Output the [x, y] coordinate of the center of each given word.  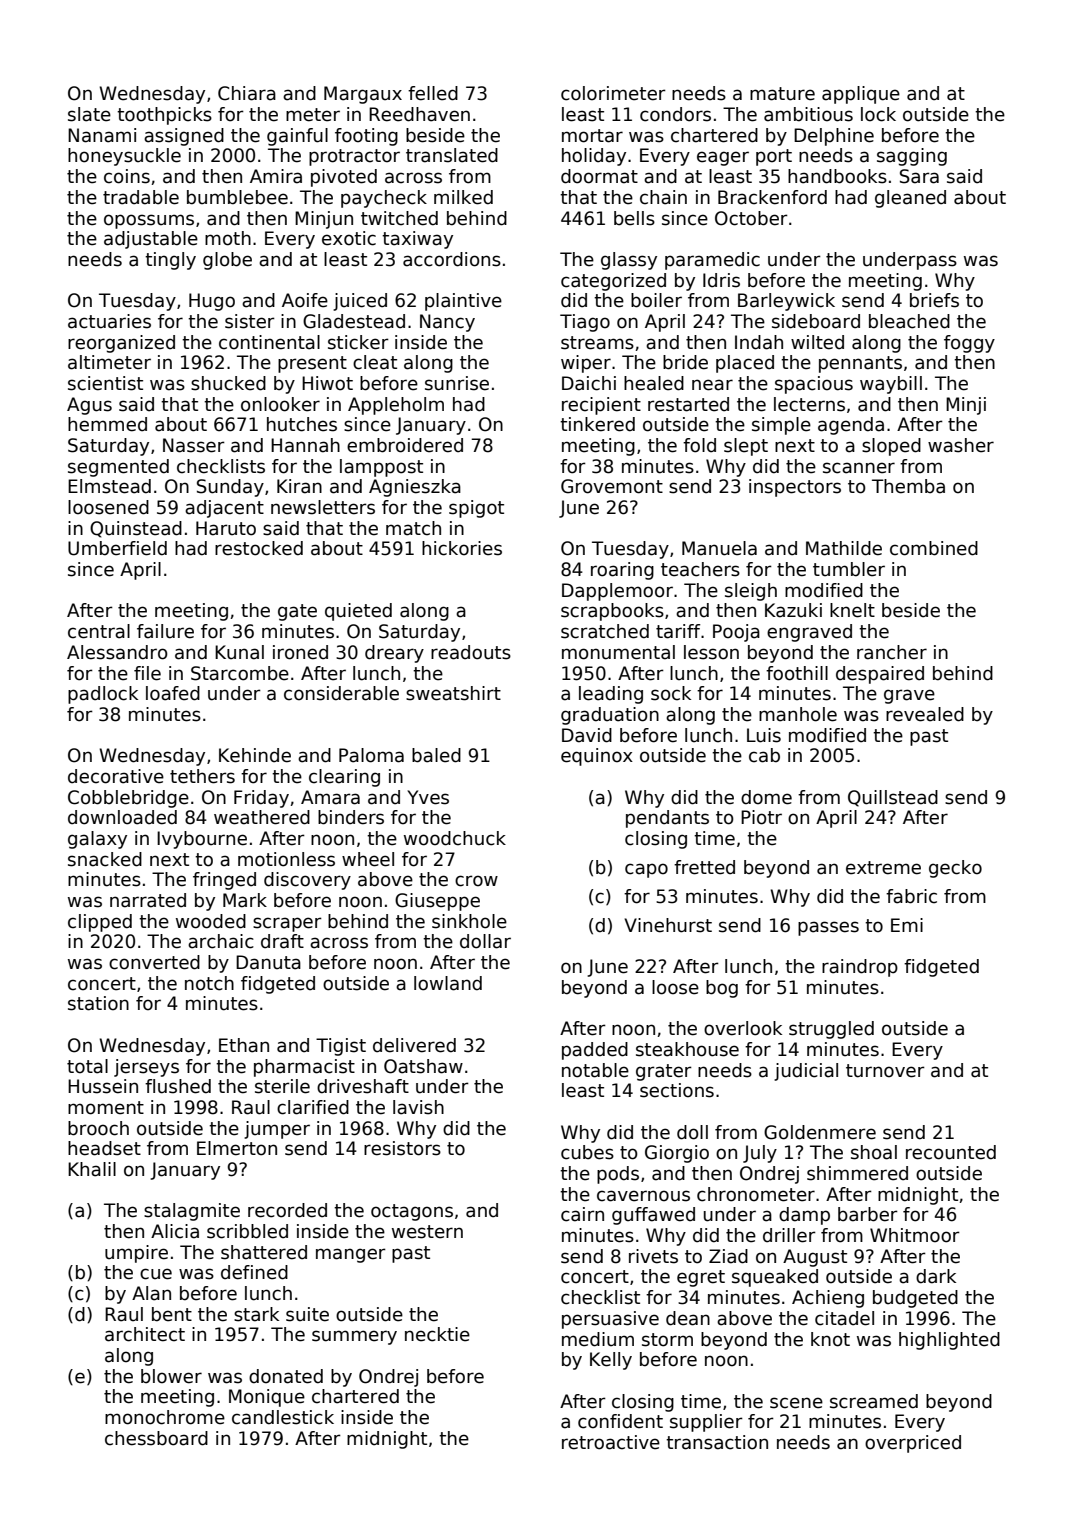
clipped [100, 923]
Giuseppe [437, 902]
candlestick [283, 1417]
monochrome [165, 1417]
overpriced [913, 1444]
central [99, 631]
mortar [592, 136]
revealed [925, 714]
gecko [955, 869]
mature [782, 94]
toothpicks [164, 116]
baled [436, 755]
